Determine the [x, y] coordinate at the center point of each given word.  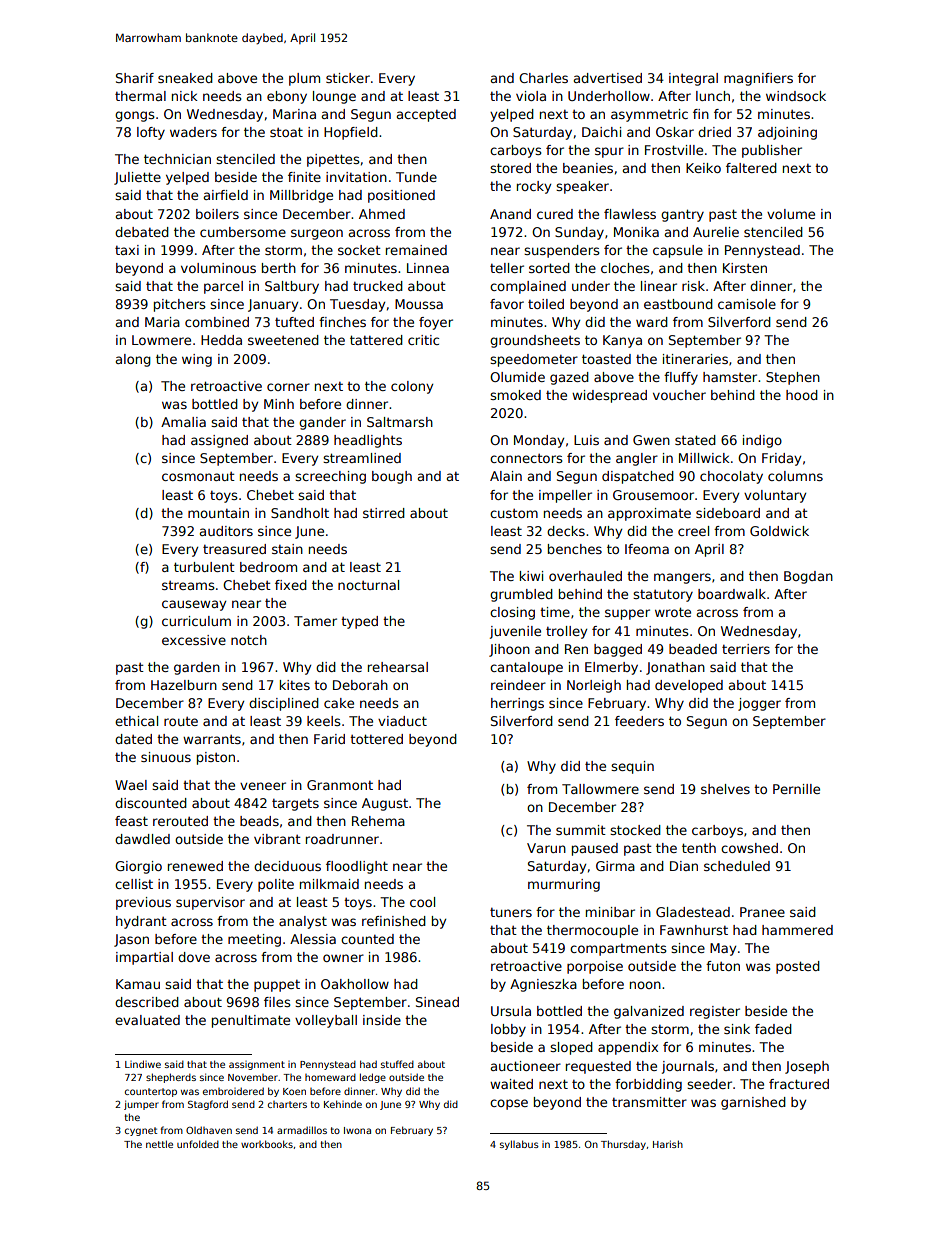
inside [382, 1020]
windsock [796, 96]
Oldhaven [209, 1130]
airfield [226, 195]
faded [773, 1029]
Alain [506, 476]
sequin [632, 767]
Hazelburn [184, 685]
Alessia [313, 939]
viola [531, 96]
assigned [219, 441]
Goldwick [779, 531]
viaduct [402, 721]
